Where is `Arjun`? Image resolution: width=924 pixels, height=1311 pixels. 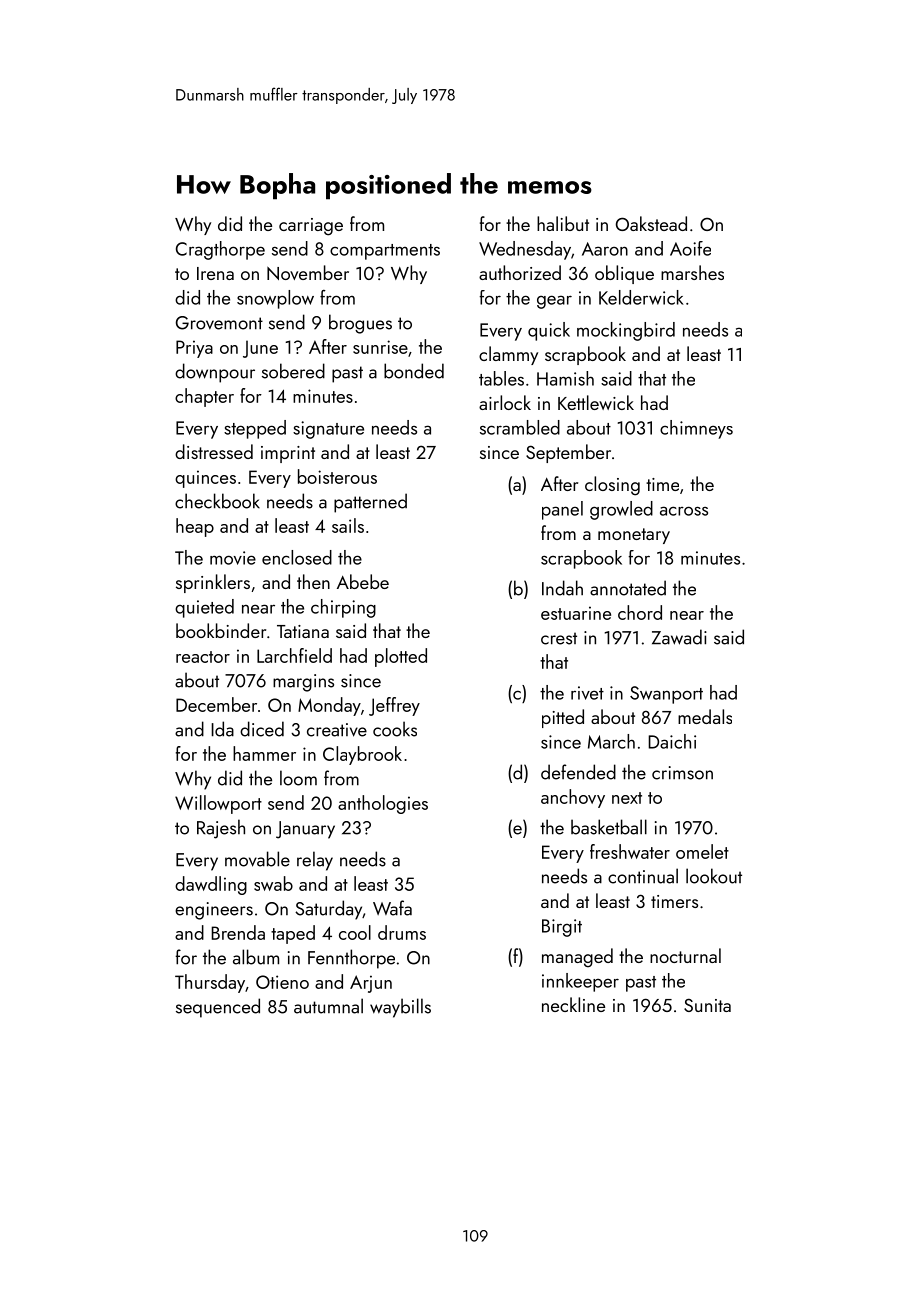 Arjun is located at coordinates (371, 984).
